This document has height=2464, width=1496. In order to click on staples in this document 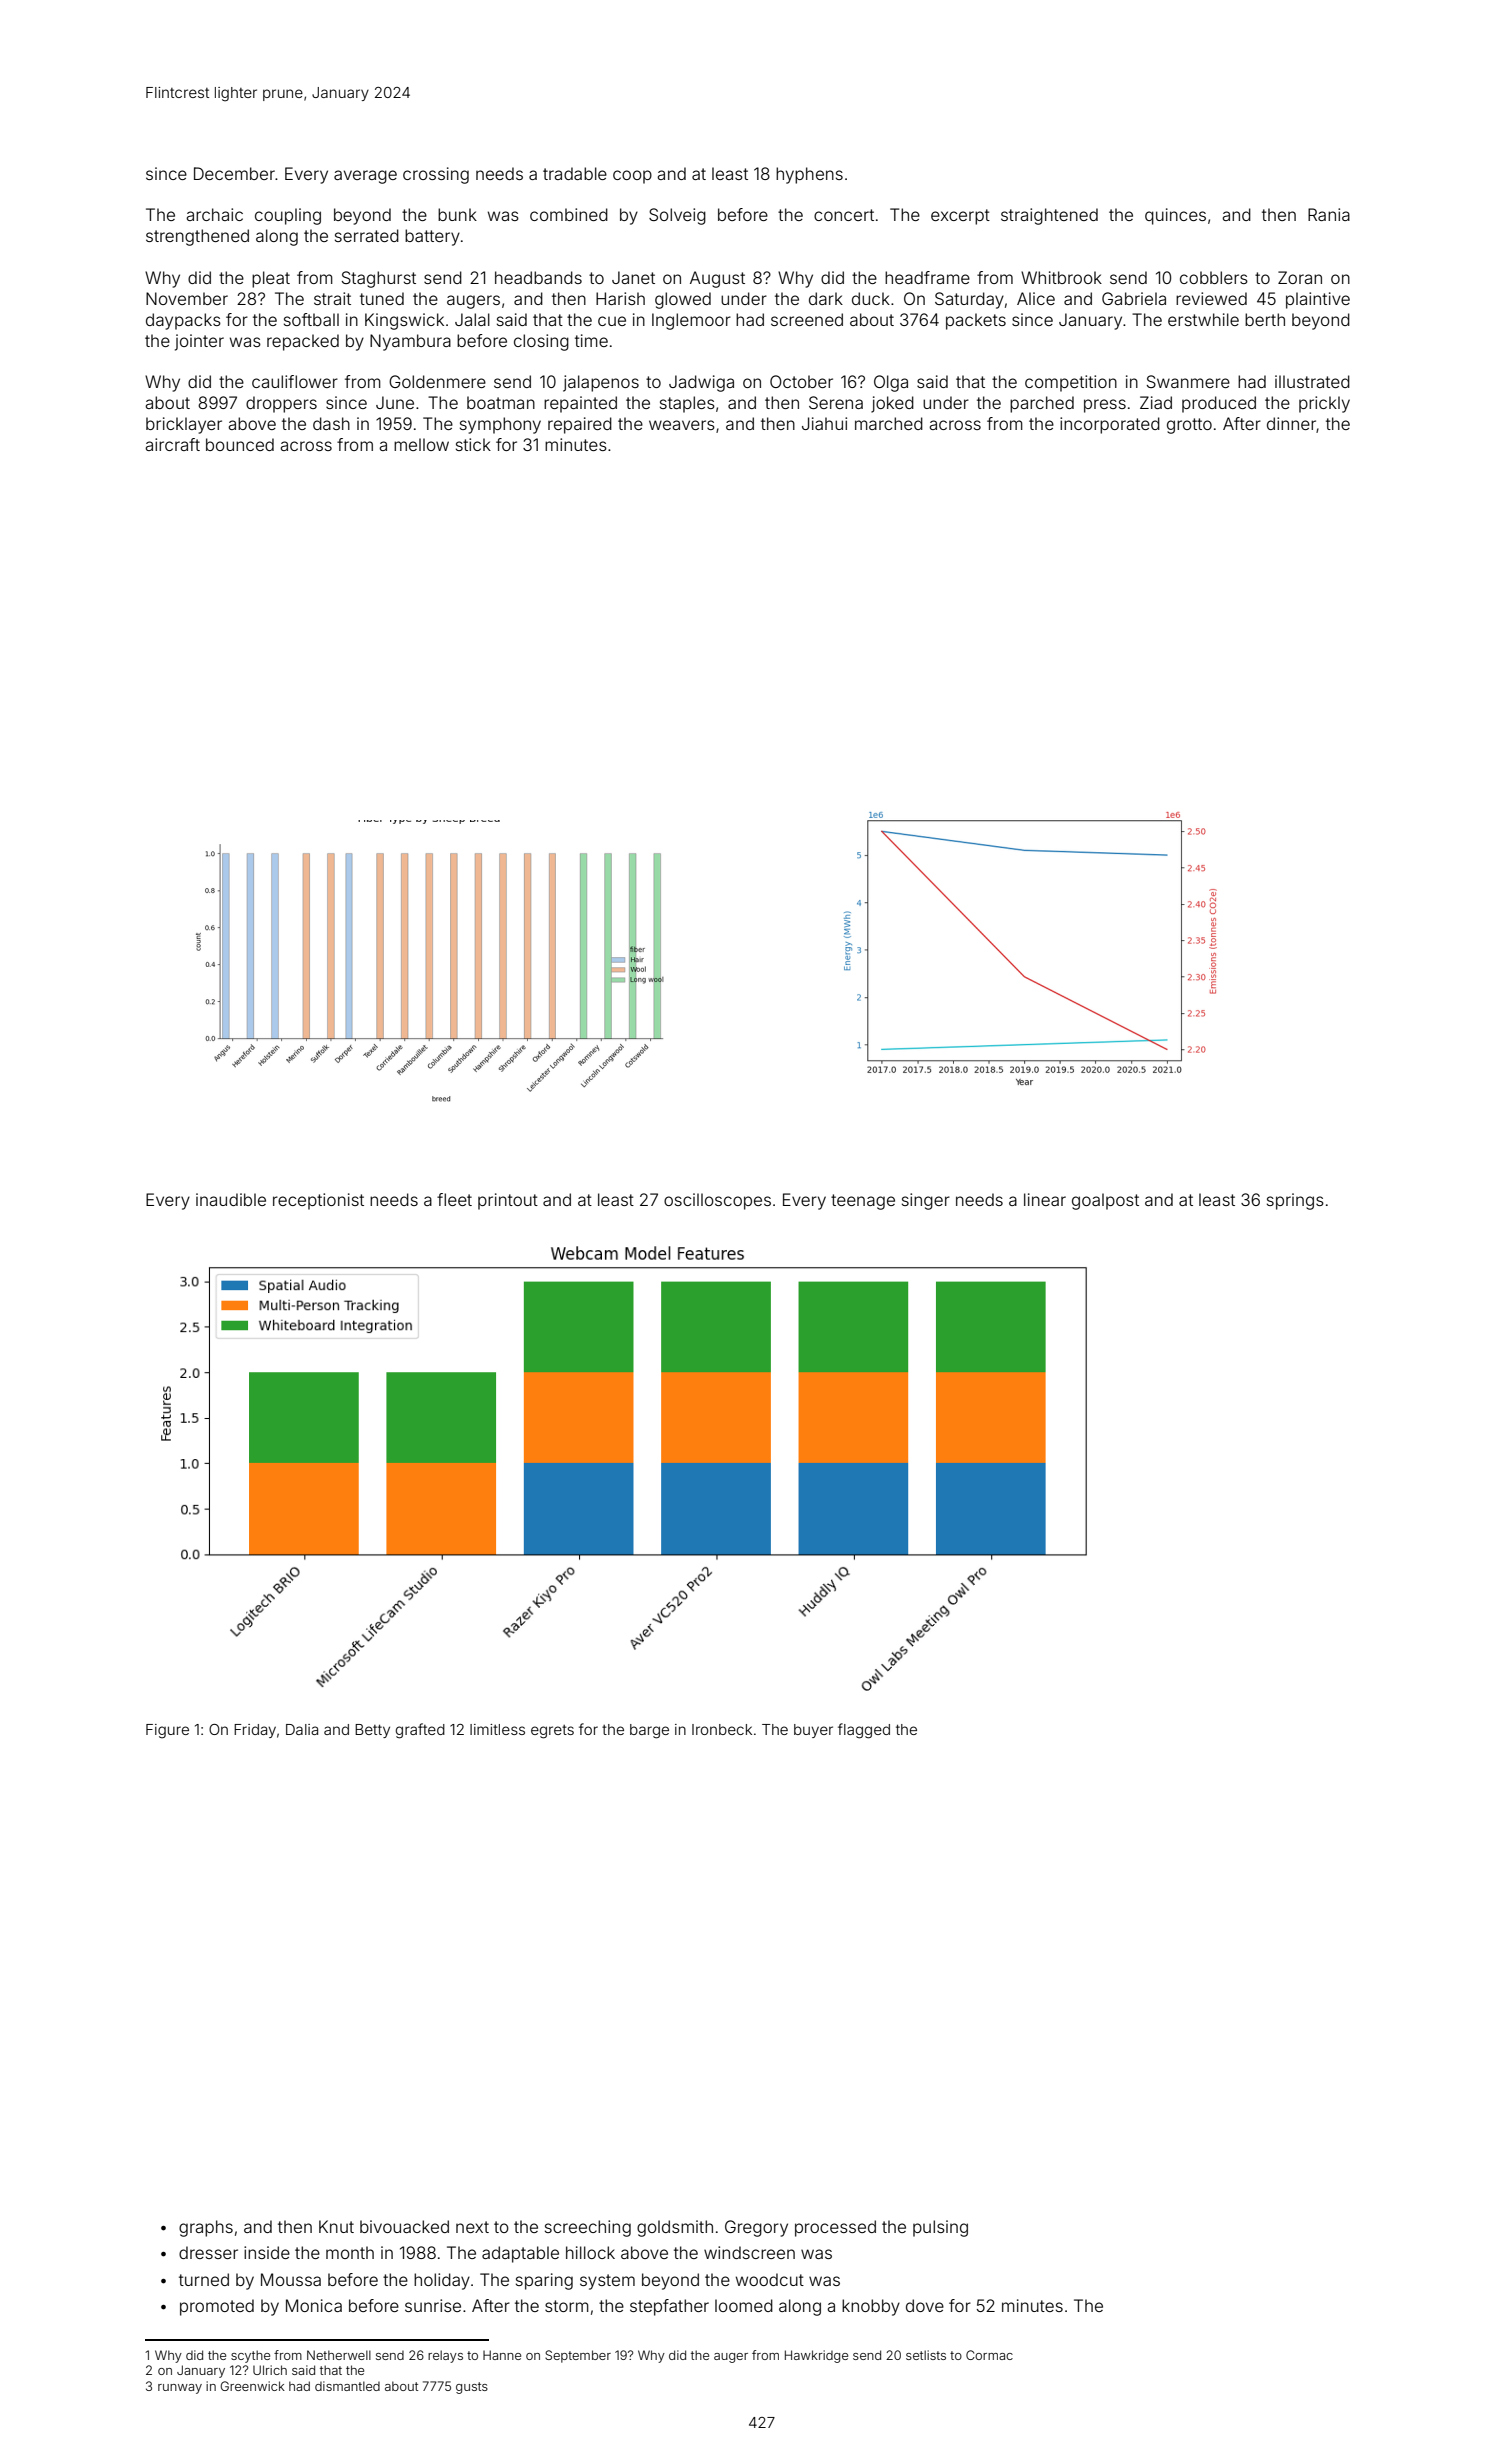, I will do `click(687, 404)`.
